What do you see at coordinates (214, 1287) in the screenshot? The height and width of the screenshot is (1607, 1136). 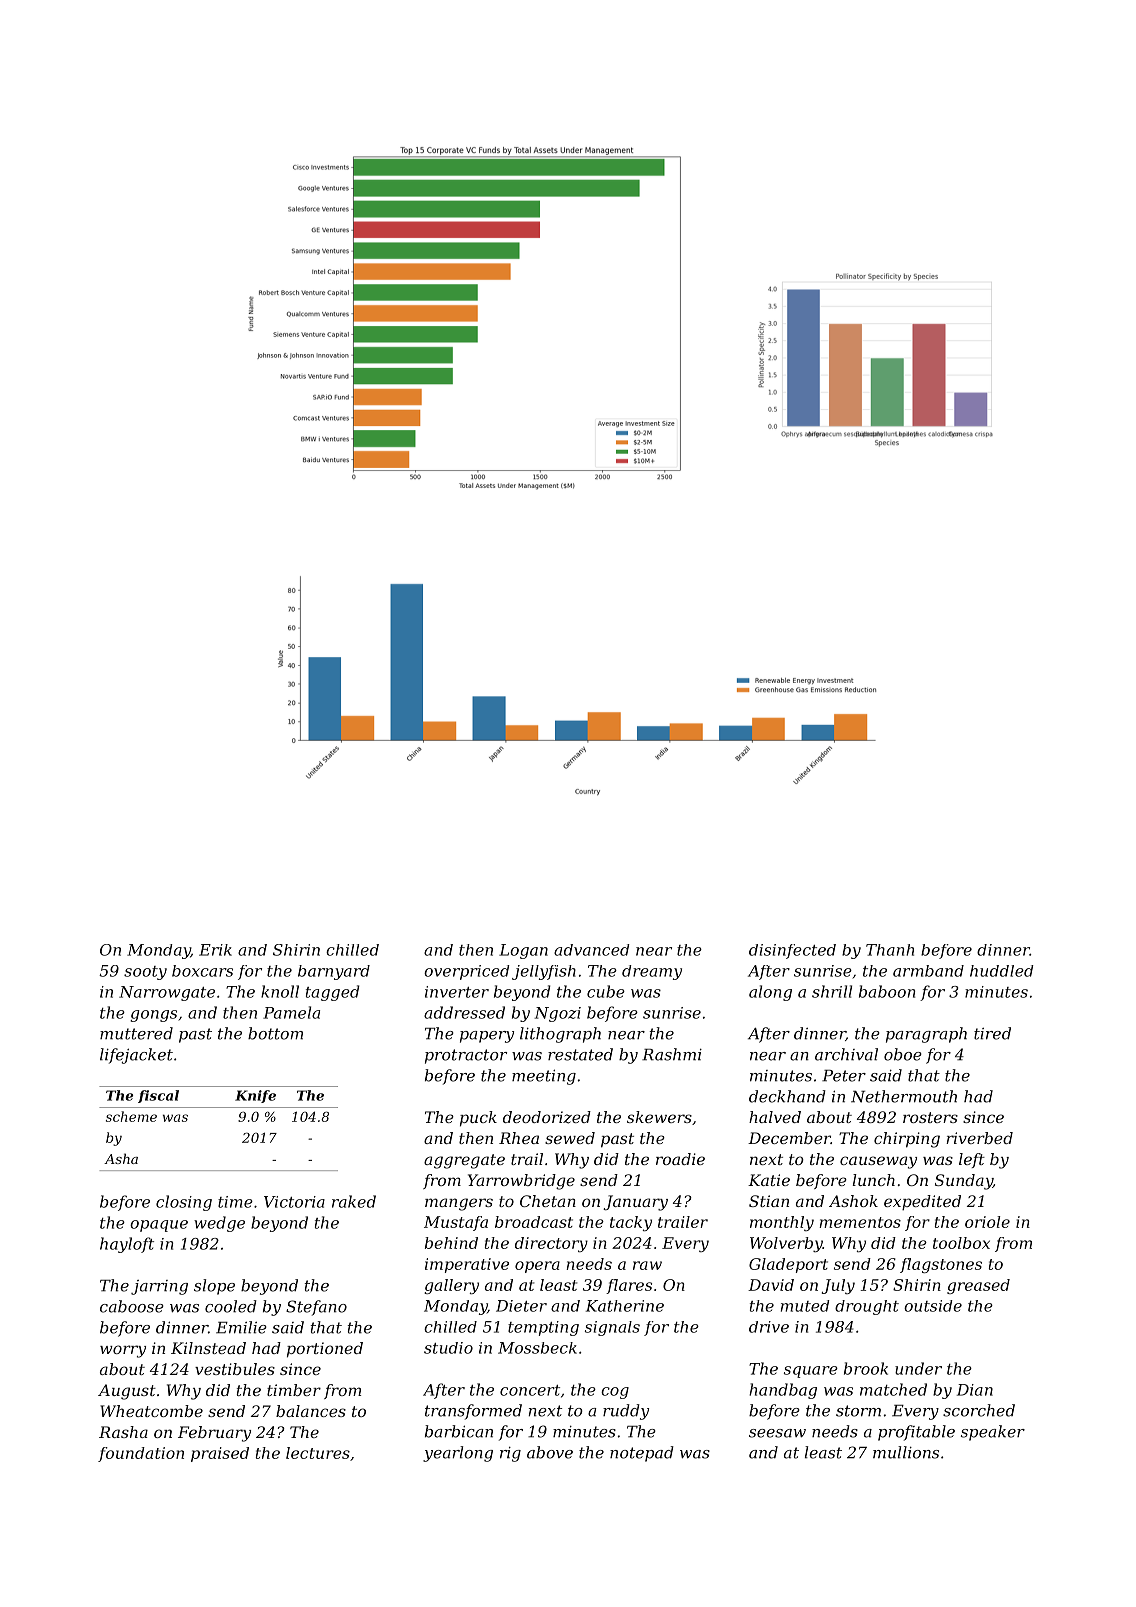 I see `slope` at bounding box center [214, 1287].
